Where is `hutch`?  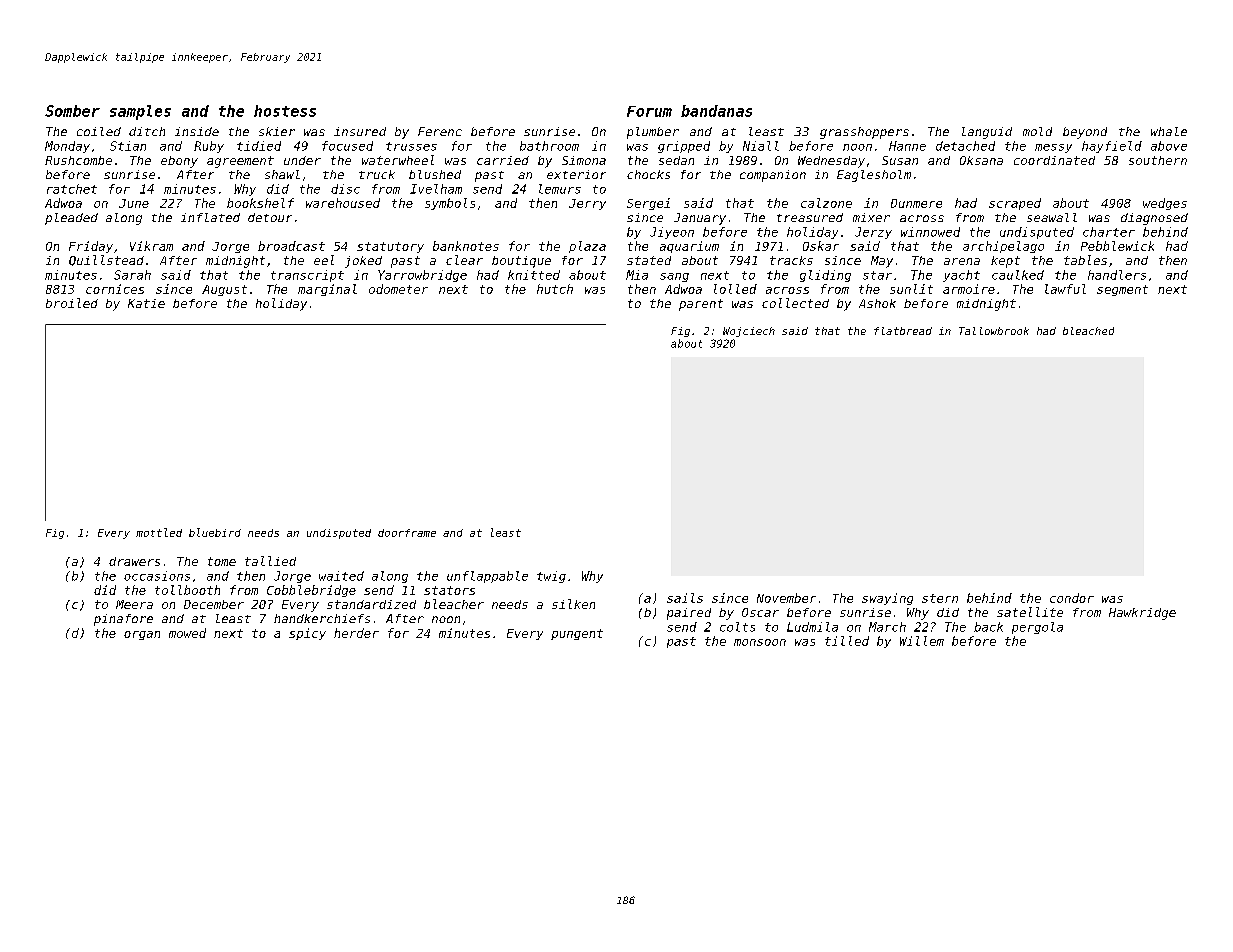 hutch is located at coordinates (555, 289).
